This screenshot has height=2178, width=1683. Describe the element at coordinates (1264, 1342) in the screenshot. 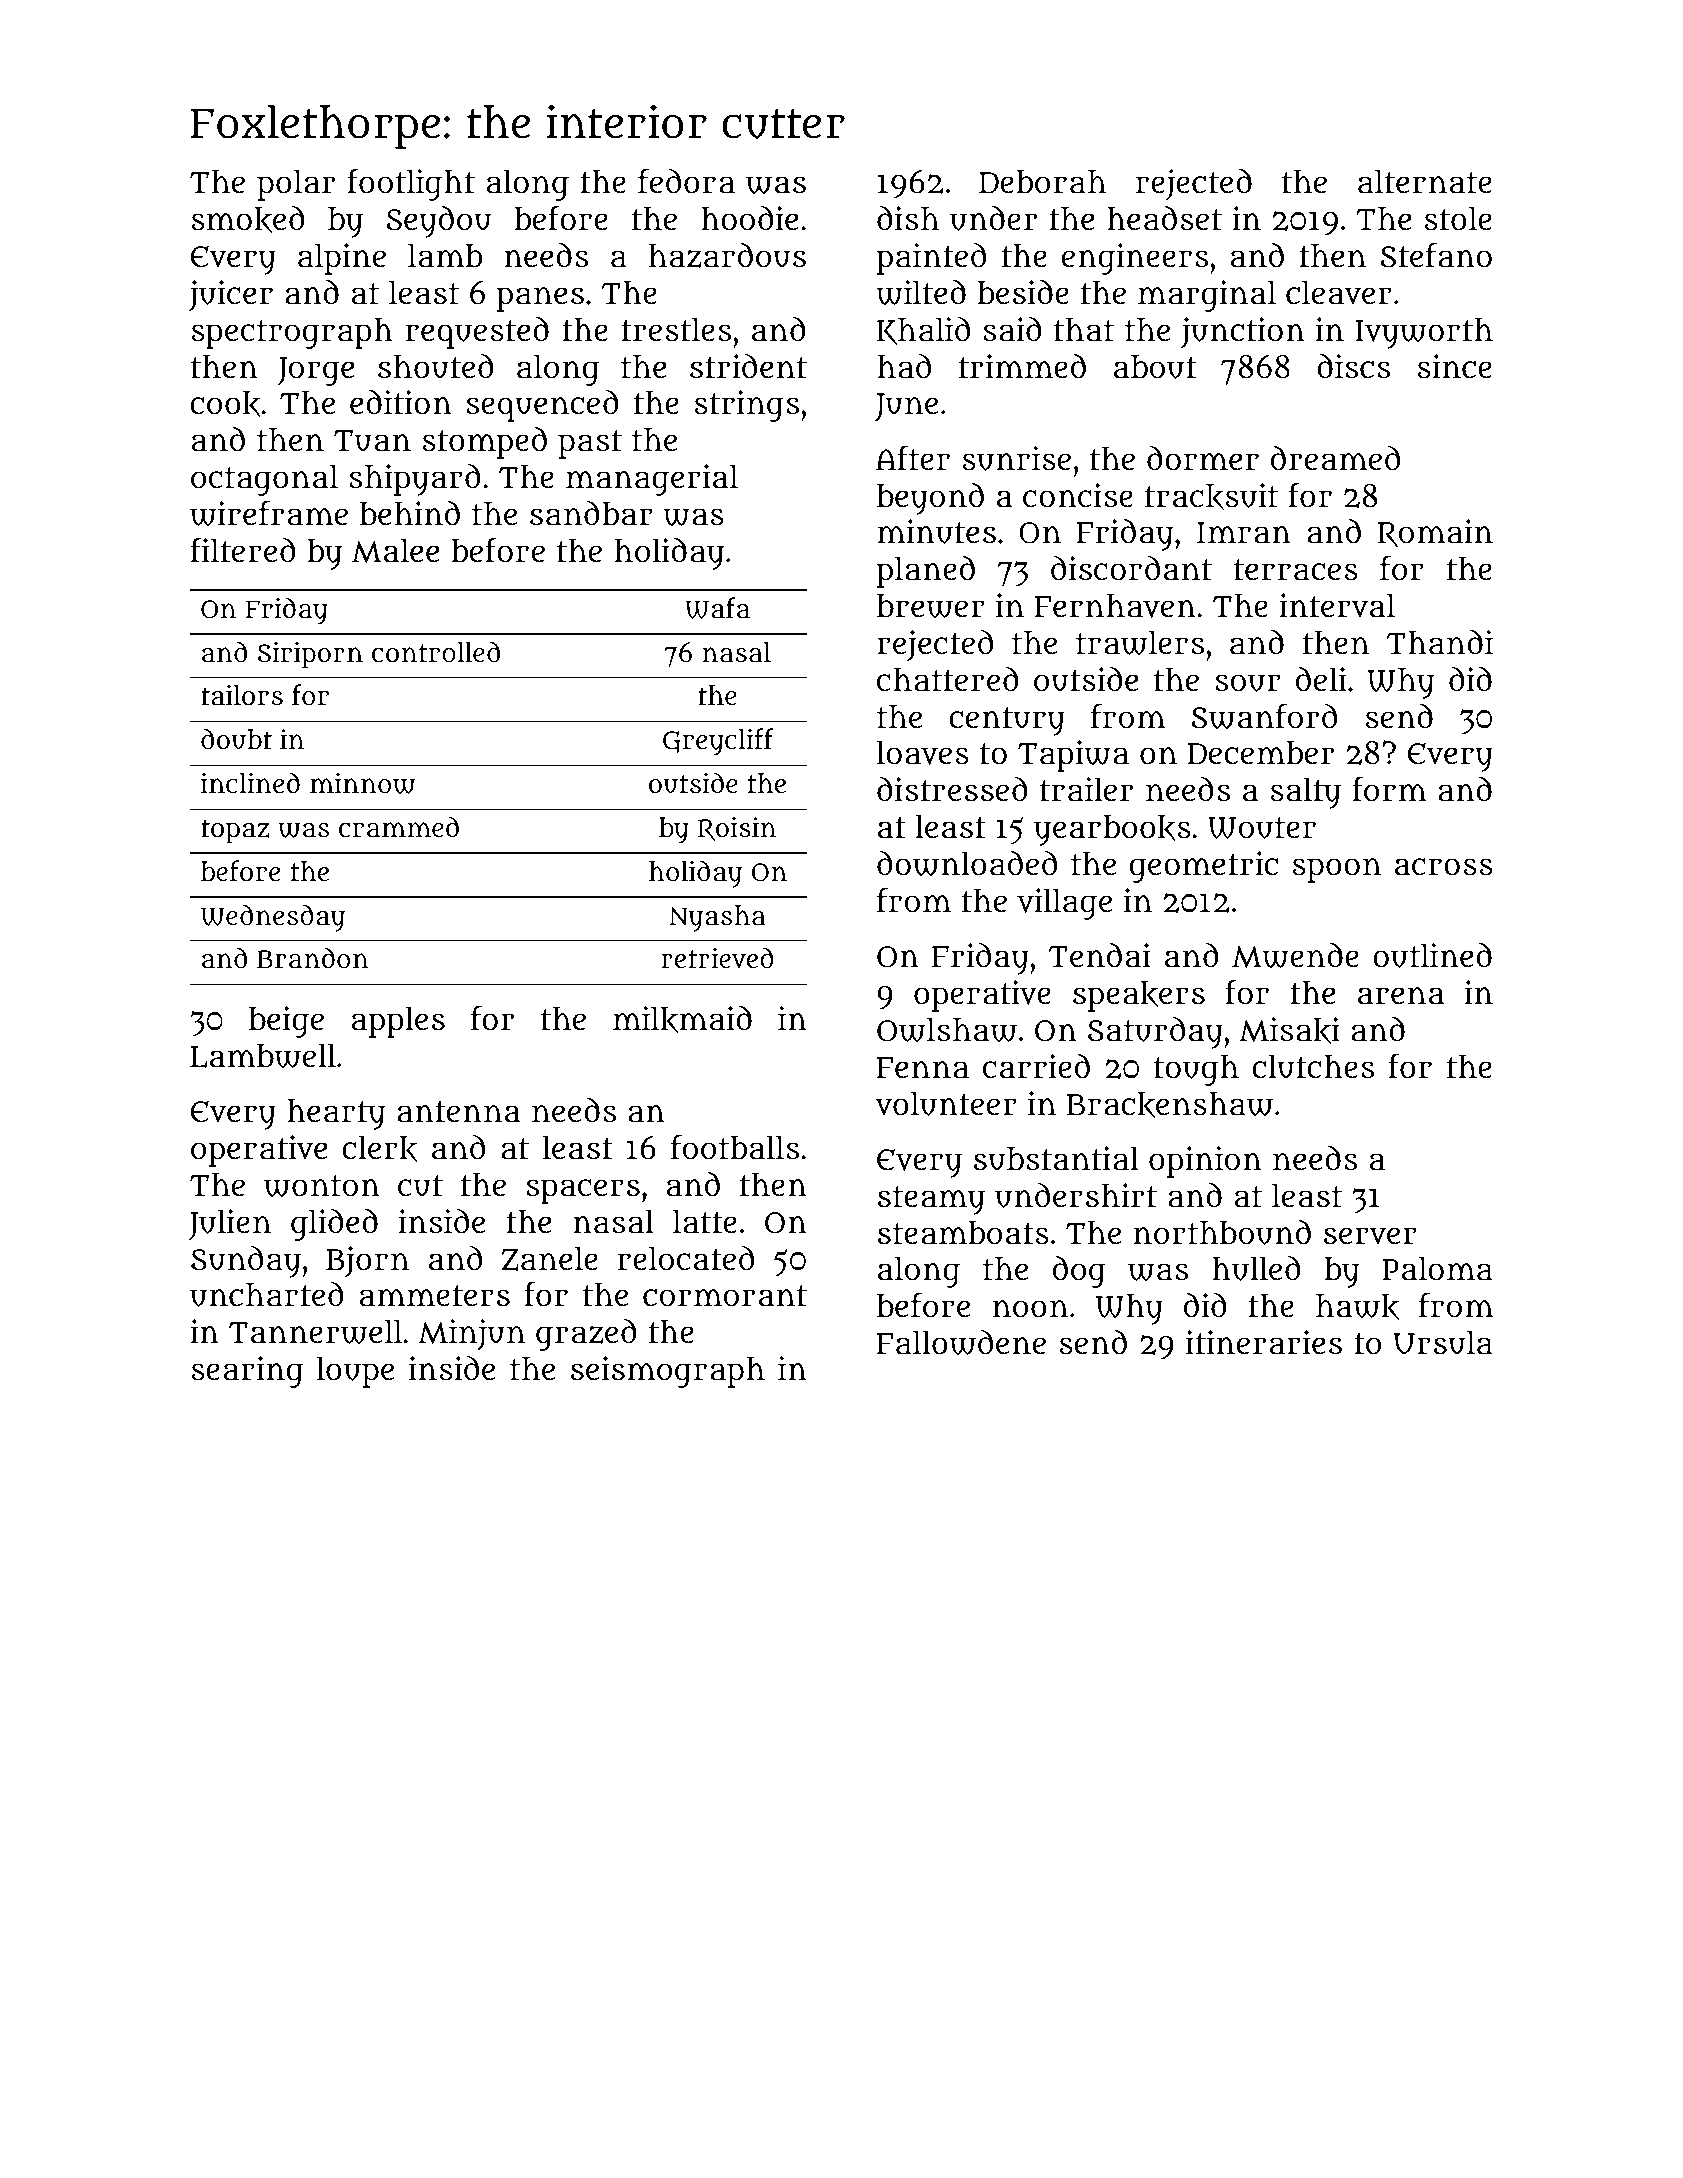

I see `itineraries` at that location.
